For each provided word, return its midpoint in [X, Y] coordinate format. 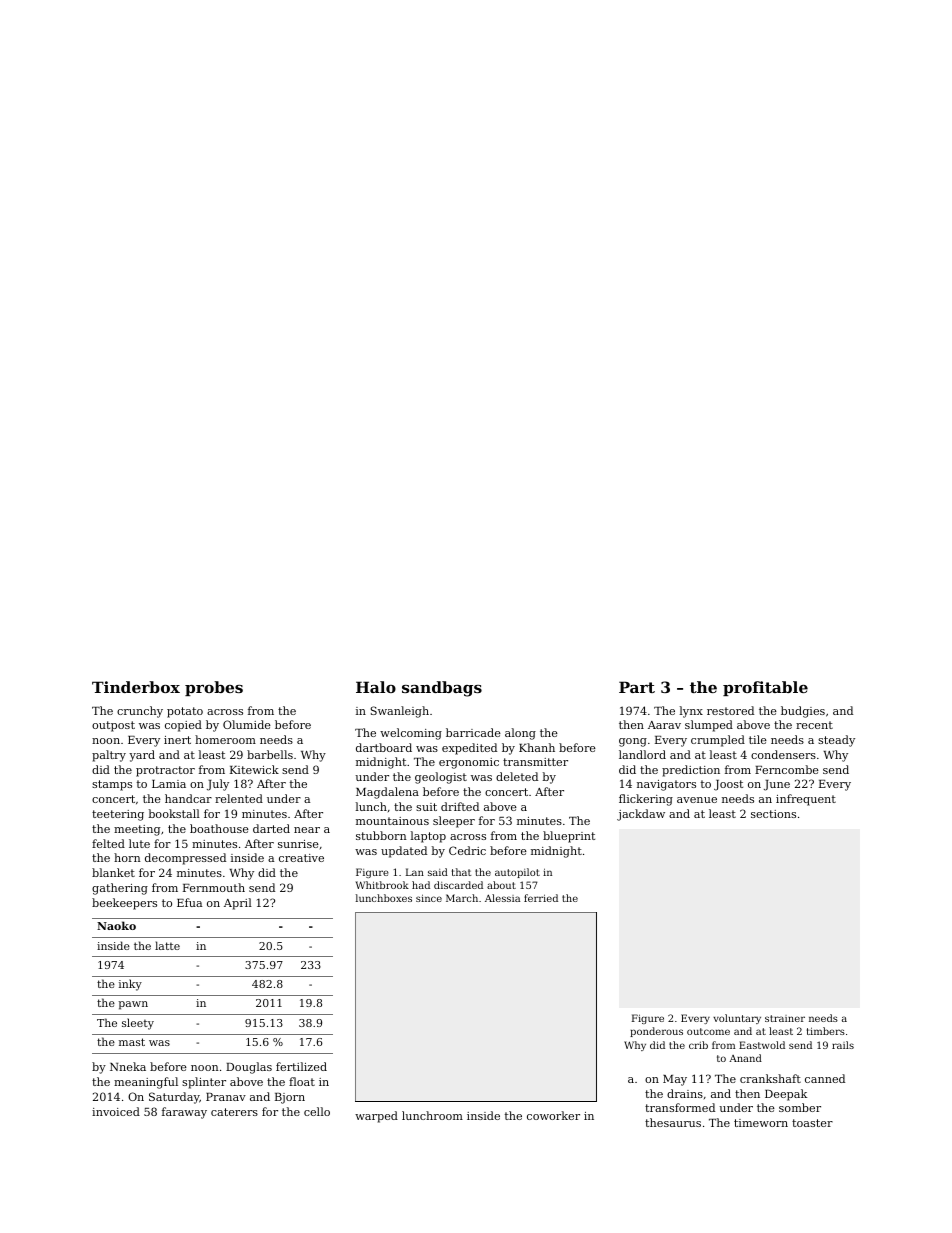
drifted [460, 806]
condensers [783, 754]
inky [130, 985]
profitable [765, 688]
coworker [553, 1115]
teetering [118, 815]
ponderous [656, 1032]
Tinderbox [136, 687]
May [675, 1080]
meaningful [146, 1083]
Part [637, 687]
